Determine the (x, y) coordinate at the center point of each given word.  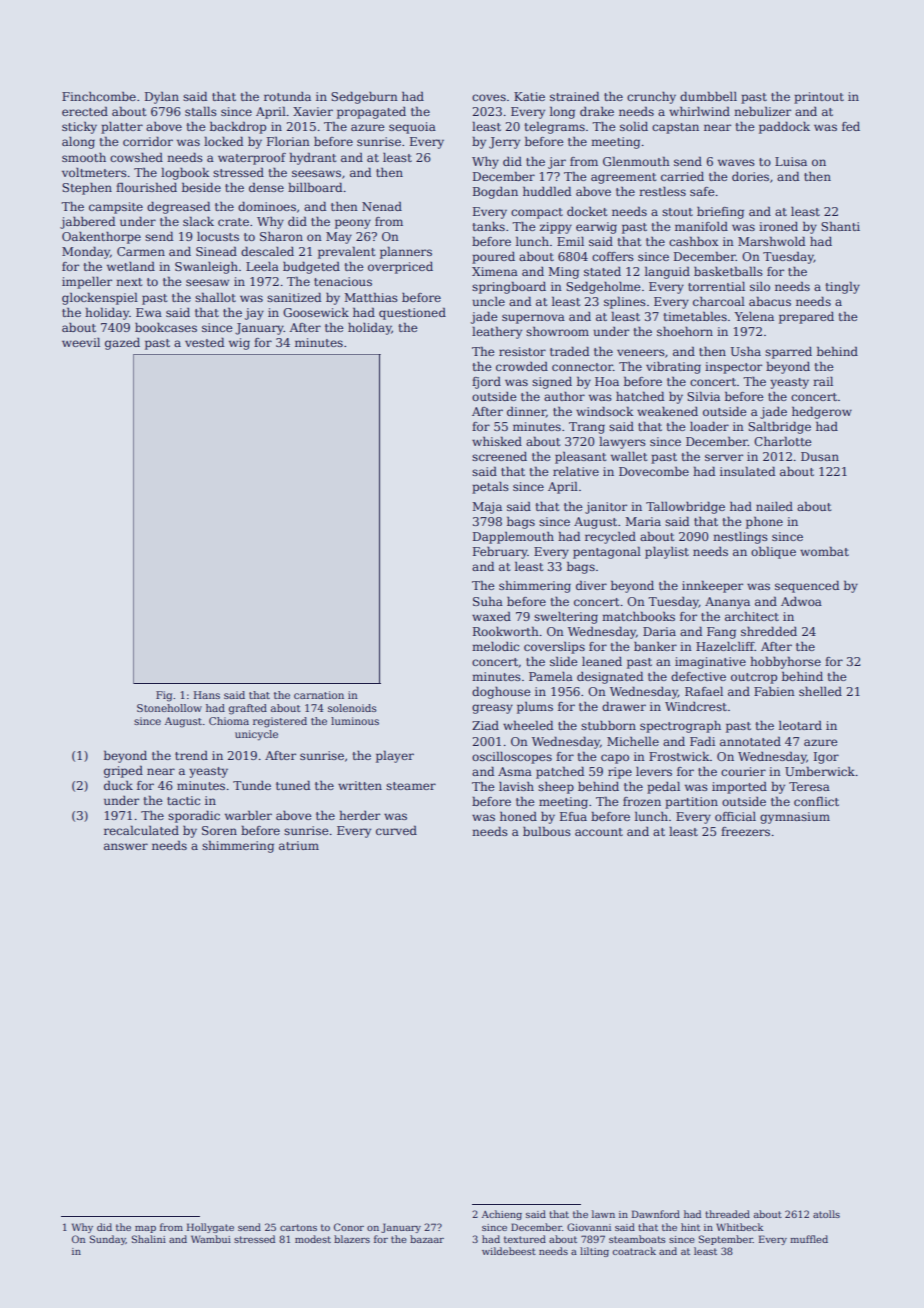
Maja (487, 508)
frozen (642, 801)
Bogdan (495, 193)
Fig (164, 696)
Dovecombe (654, 471)
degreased (178, 207)
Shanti (840, 226)
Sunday (108, 1240)
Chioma (229, 721)
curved (396, 830)
